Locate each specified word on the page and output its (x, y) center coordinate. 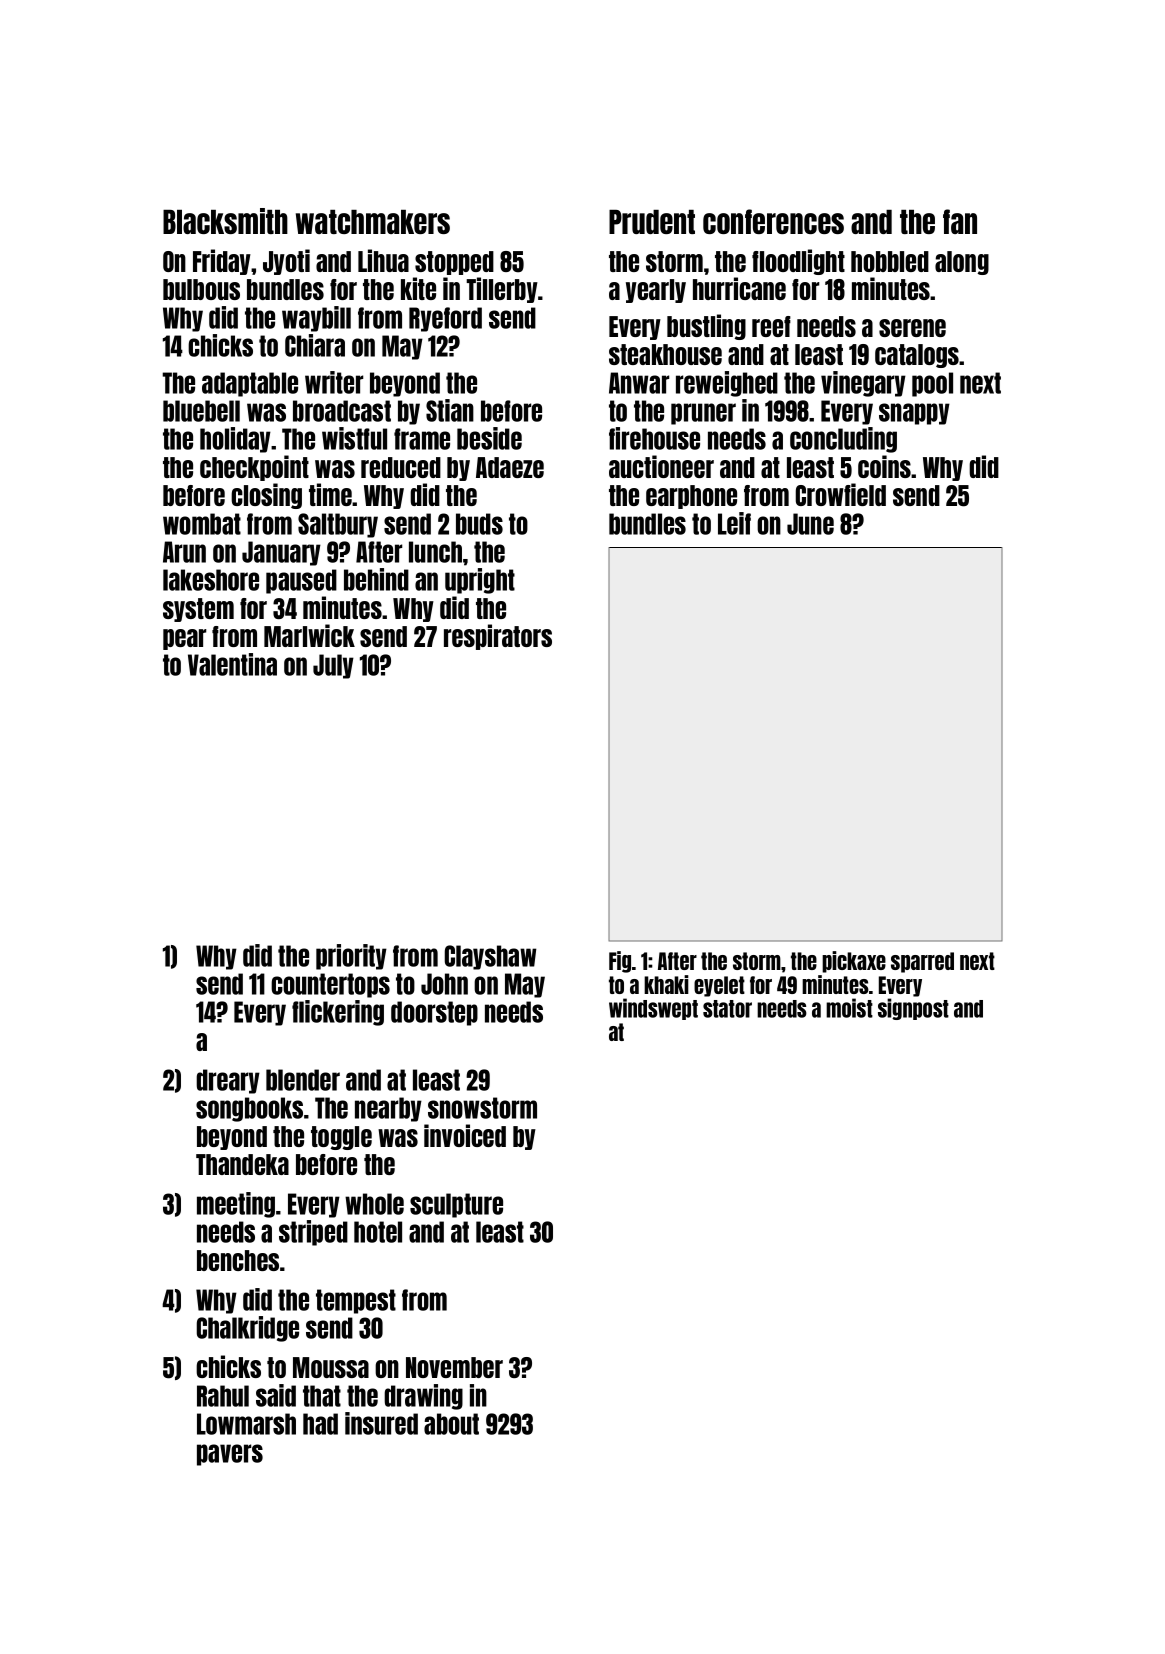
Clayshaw (491, 957)
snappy (914, 414)
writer (334, 382)
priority (351, 957)
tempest (356, 1301)
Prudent (652, 222)
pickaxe (854, 962)
